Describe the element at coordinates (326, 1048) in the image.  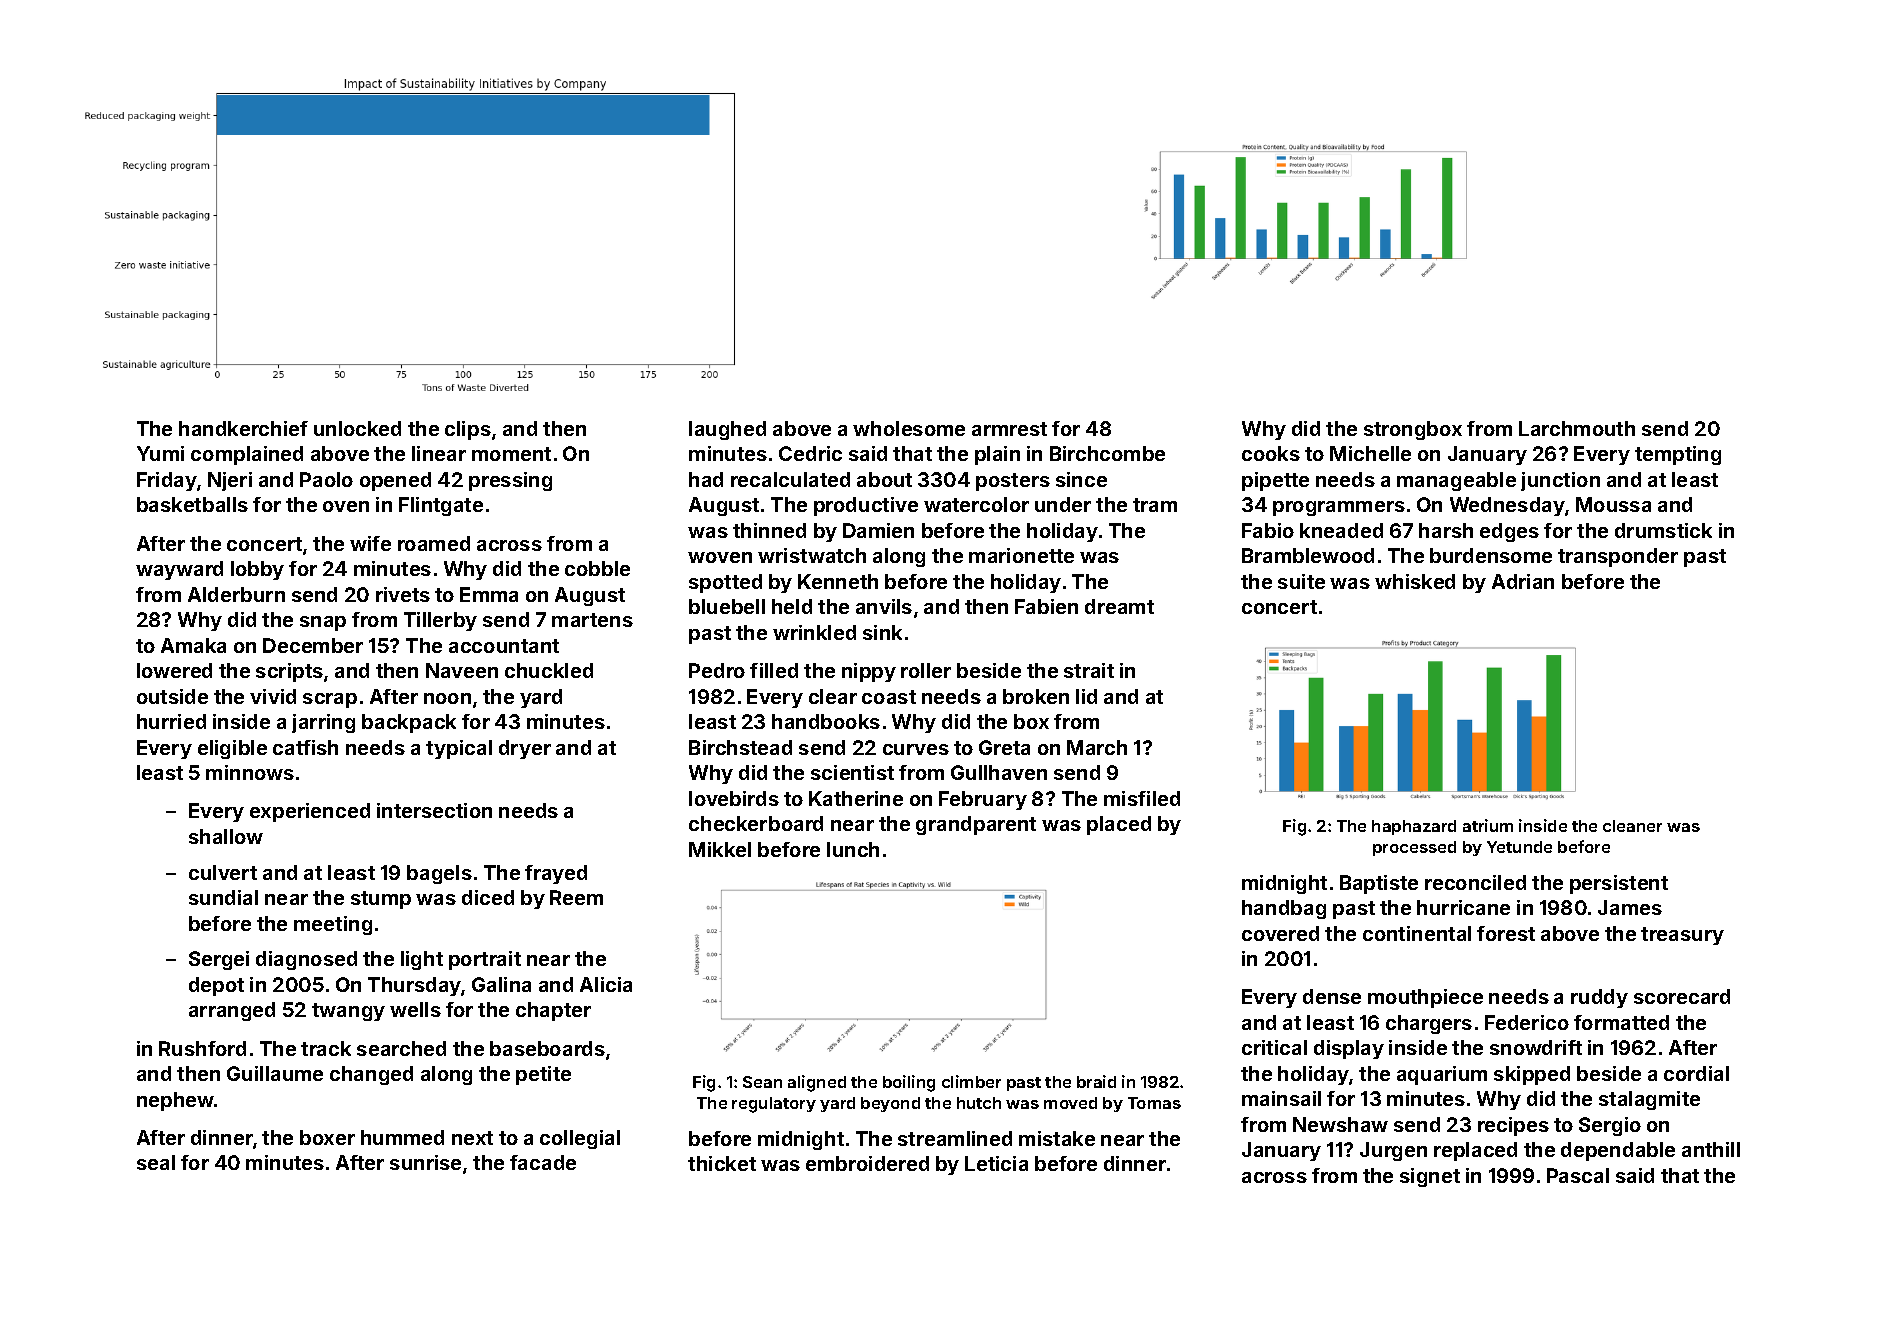
I see `track` at that location.
